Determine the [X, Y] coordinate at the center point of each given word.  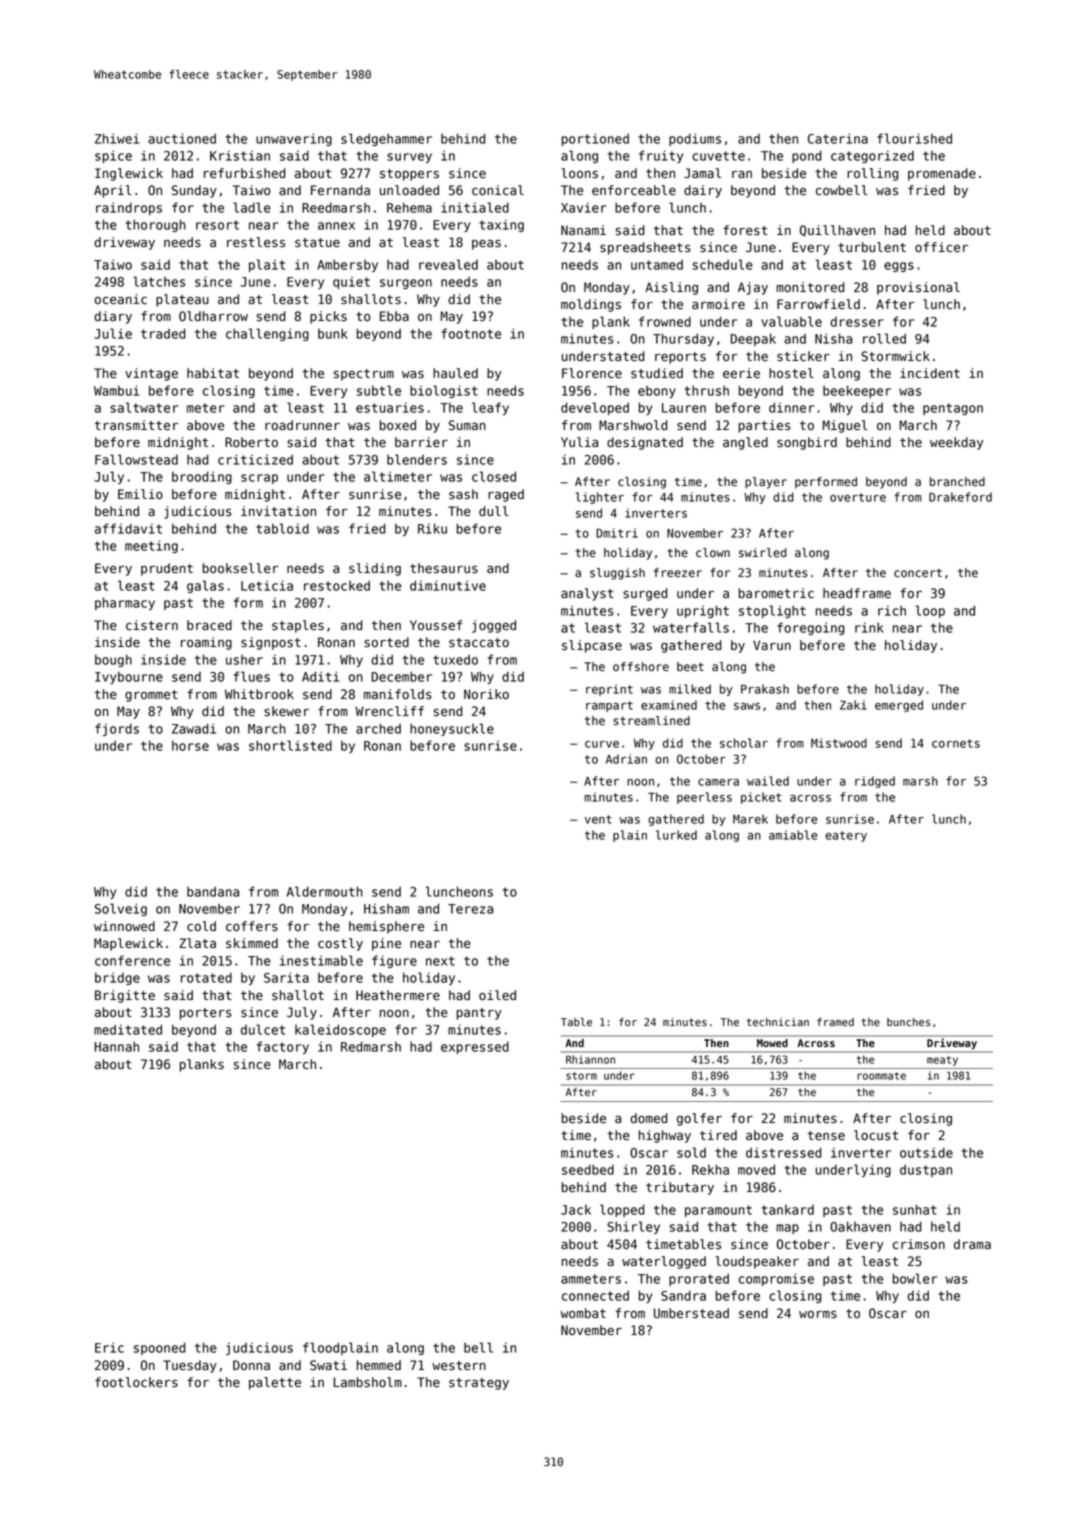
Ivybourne [129, 677]
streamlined [651, 721]
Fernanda [340, 190]
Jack [576, 1210]
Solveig [121, 909]
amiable [793, 835]
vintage [151, 374]
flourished [914, 138]
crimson [919, 1244]
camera [718, 782]
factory [283, 1047]
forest [745, 230]
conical [498, 190]
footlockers [136, 1382]
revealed [448, 264]
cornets [956, 743]
